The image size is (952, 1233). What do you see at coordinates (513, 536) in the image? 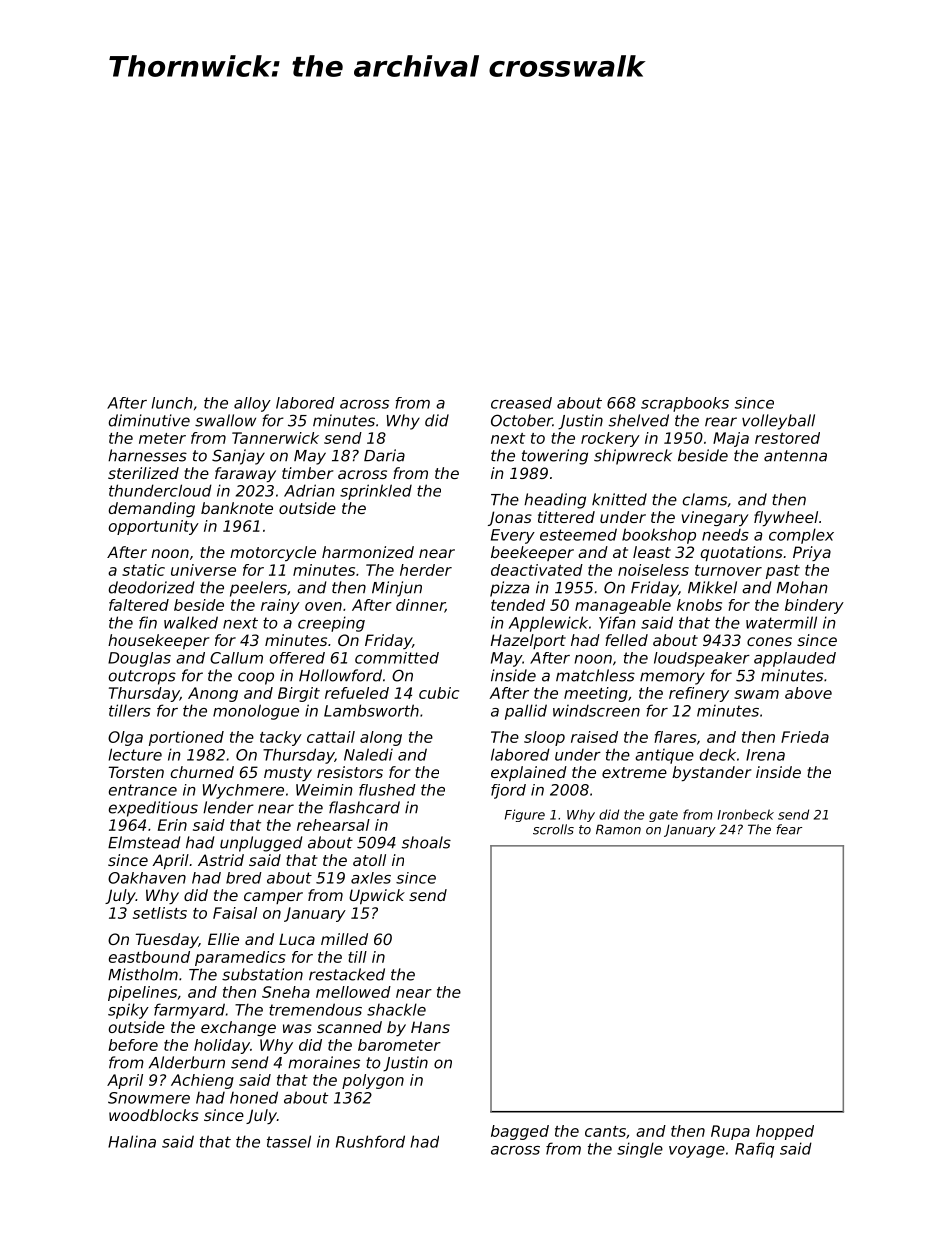
I see `Every` at bounding box center [513, 536].
